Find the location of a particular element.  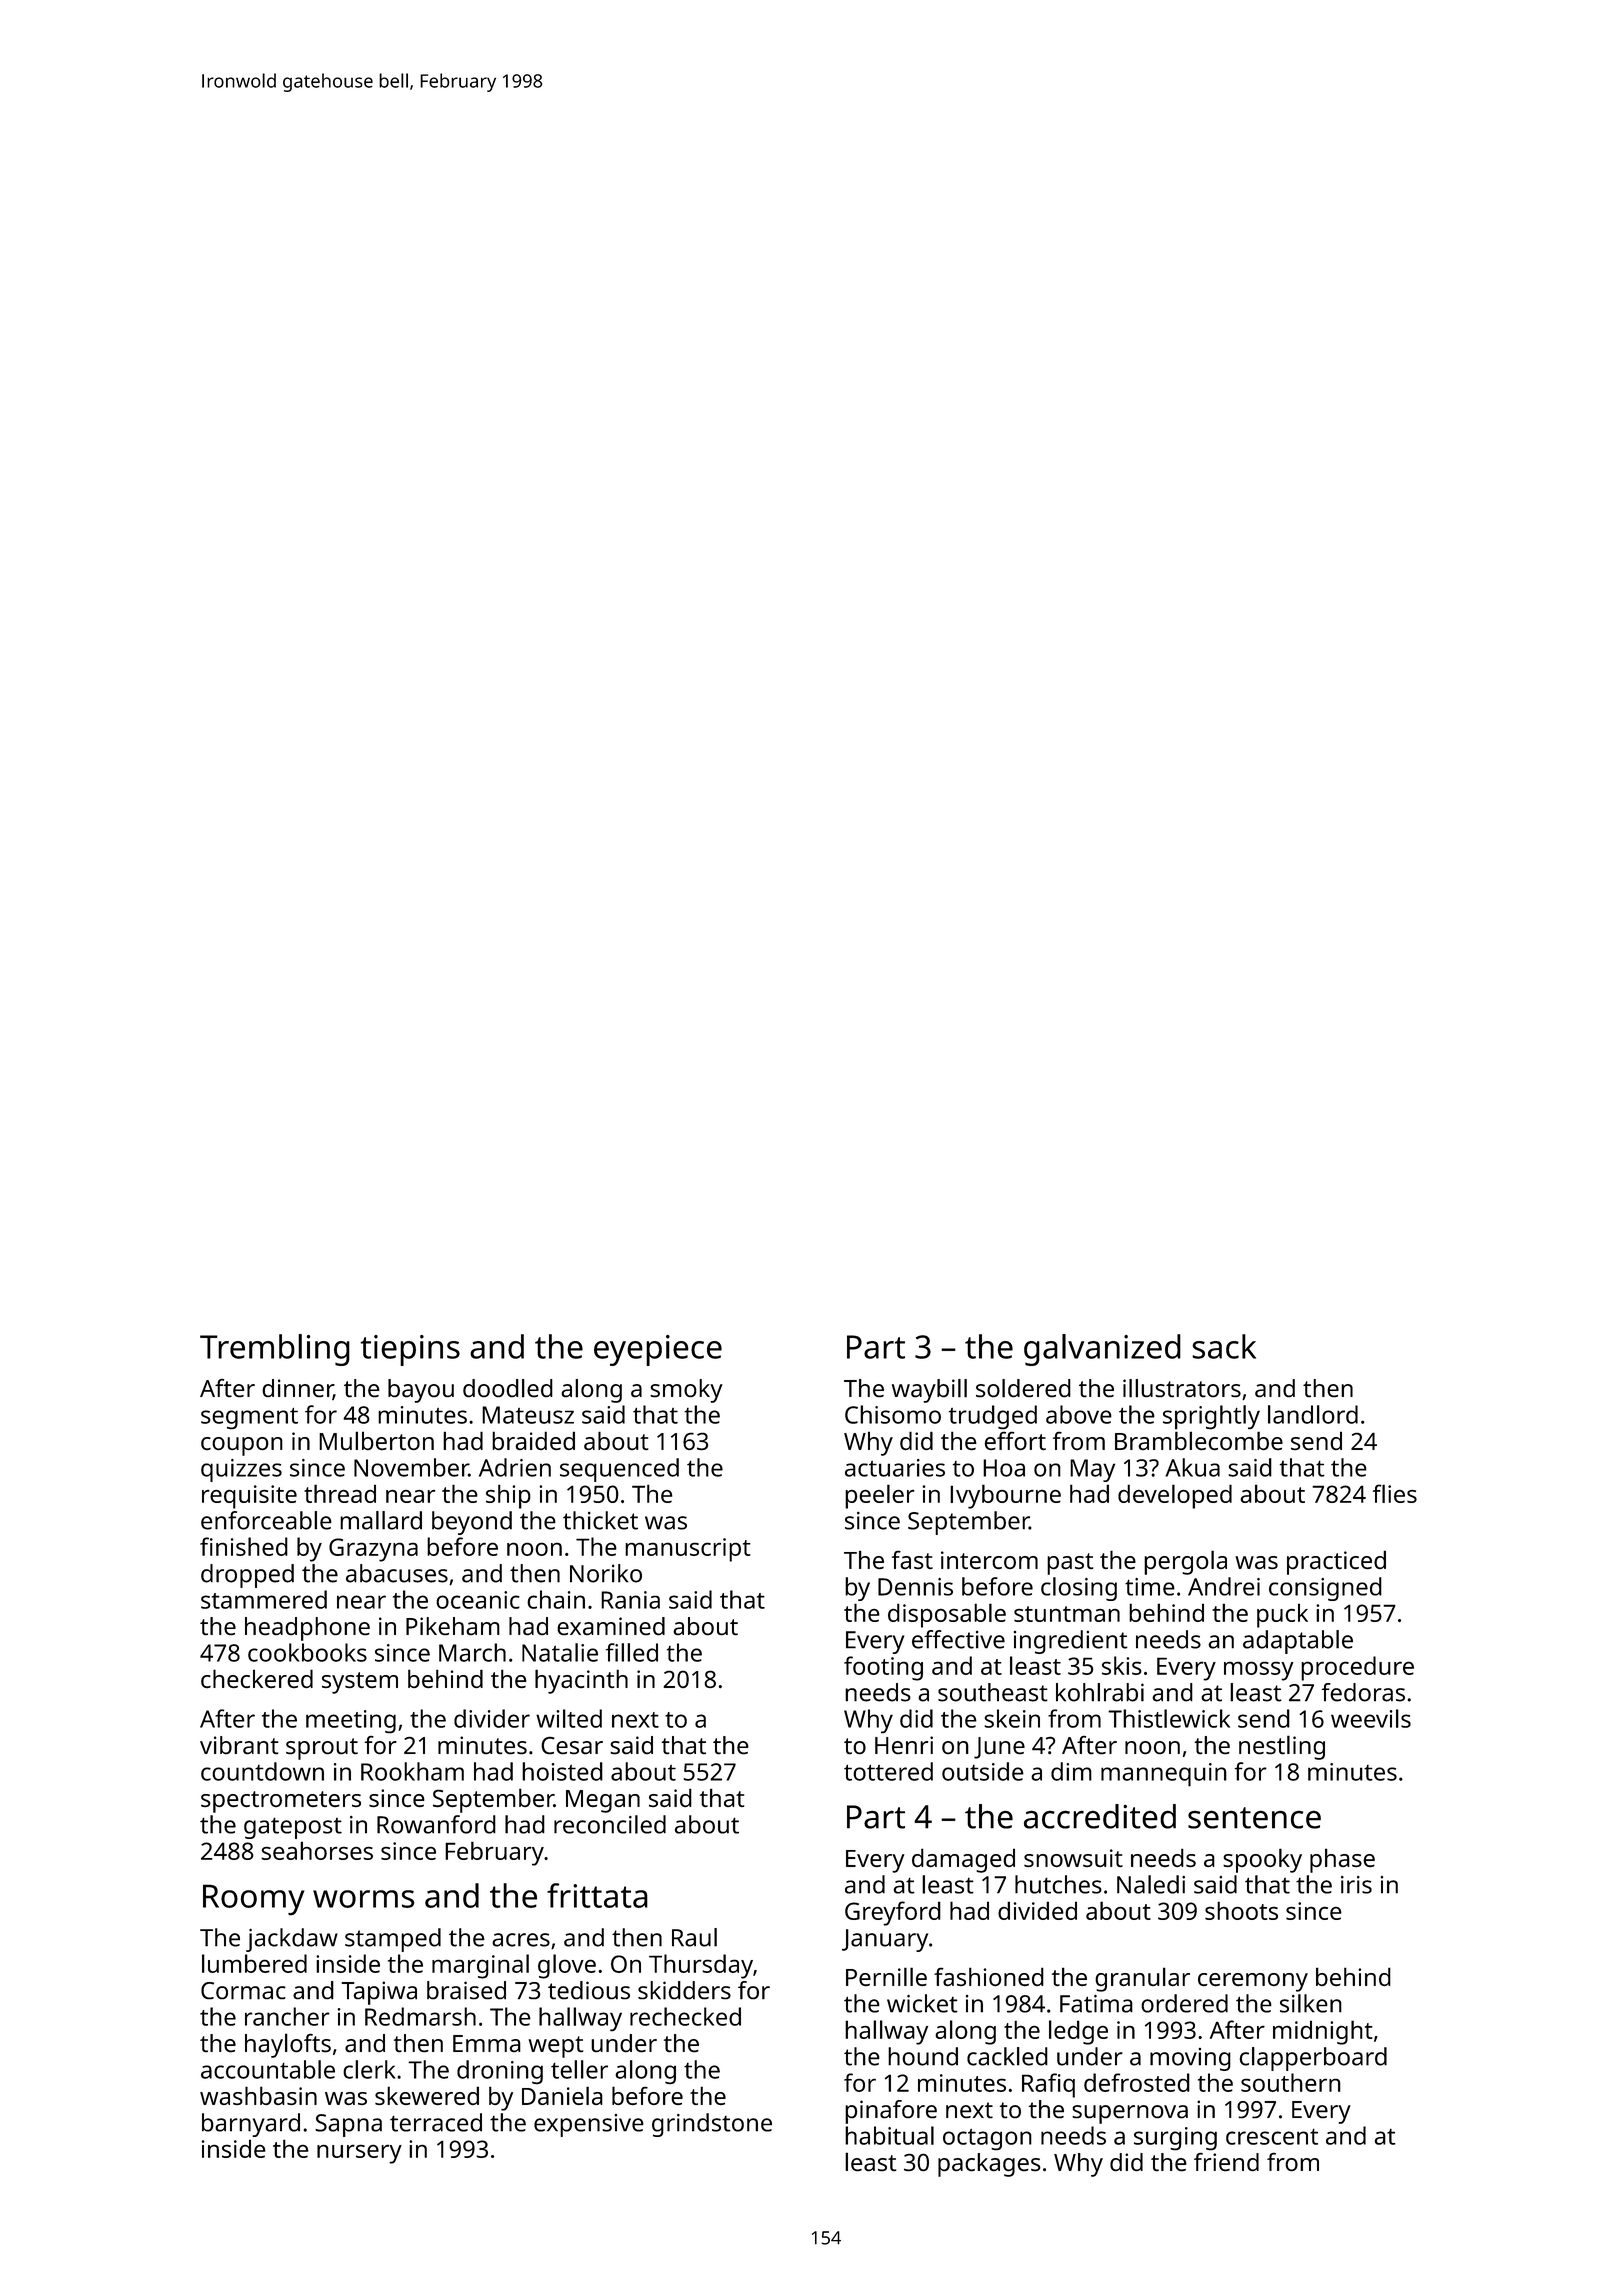

Greyford is located at coordinates (893, 1913).
